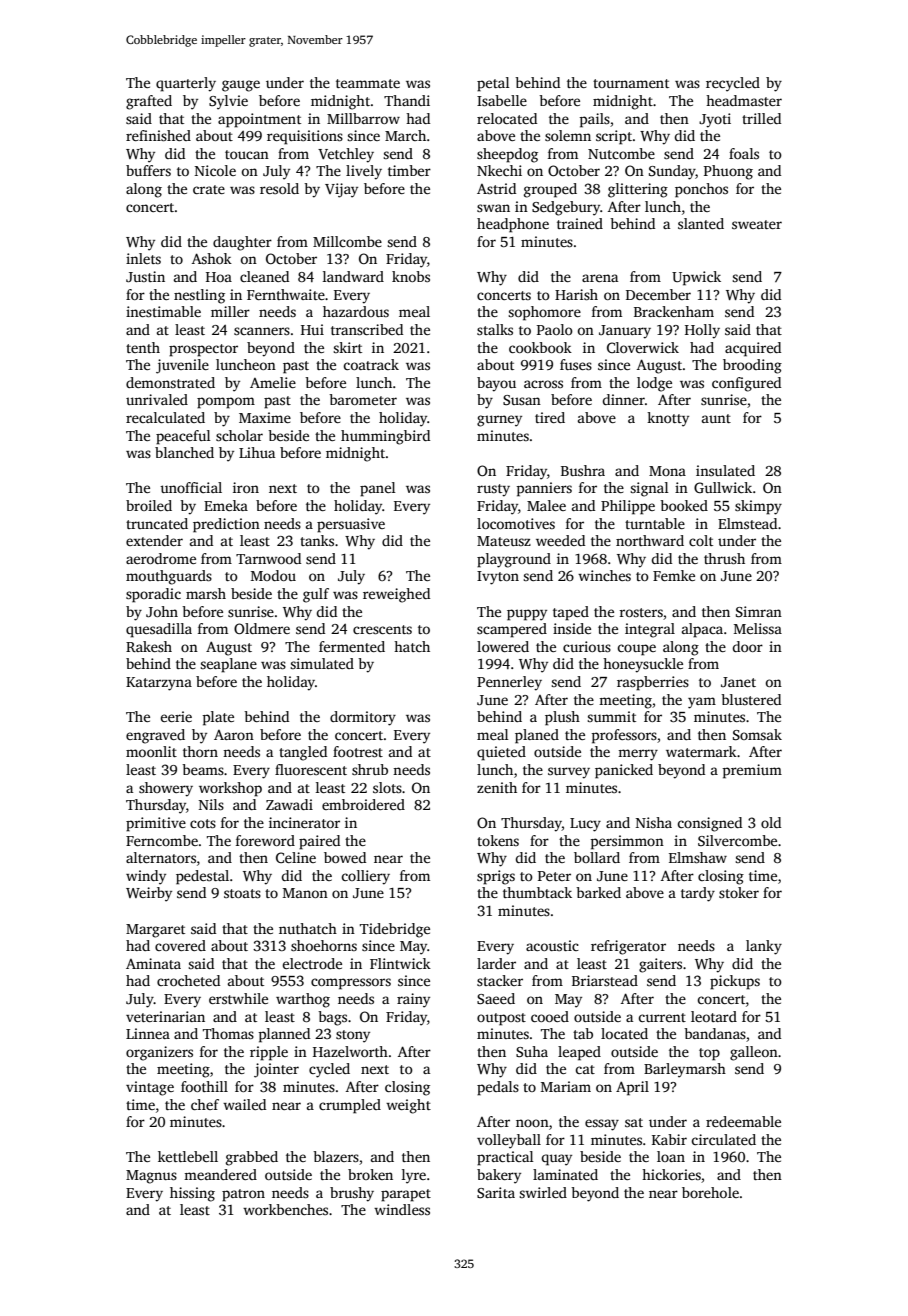 The image size is (908, 1316). I want to click on hummingbird, so click(385, 437).
